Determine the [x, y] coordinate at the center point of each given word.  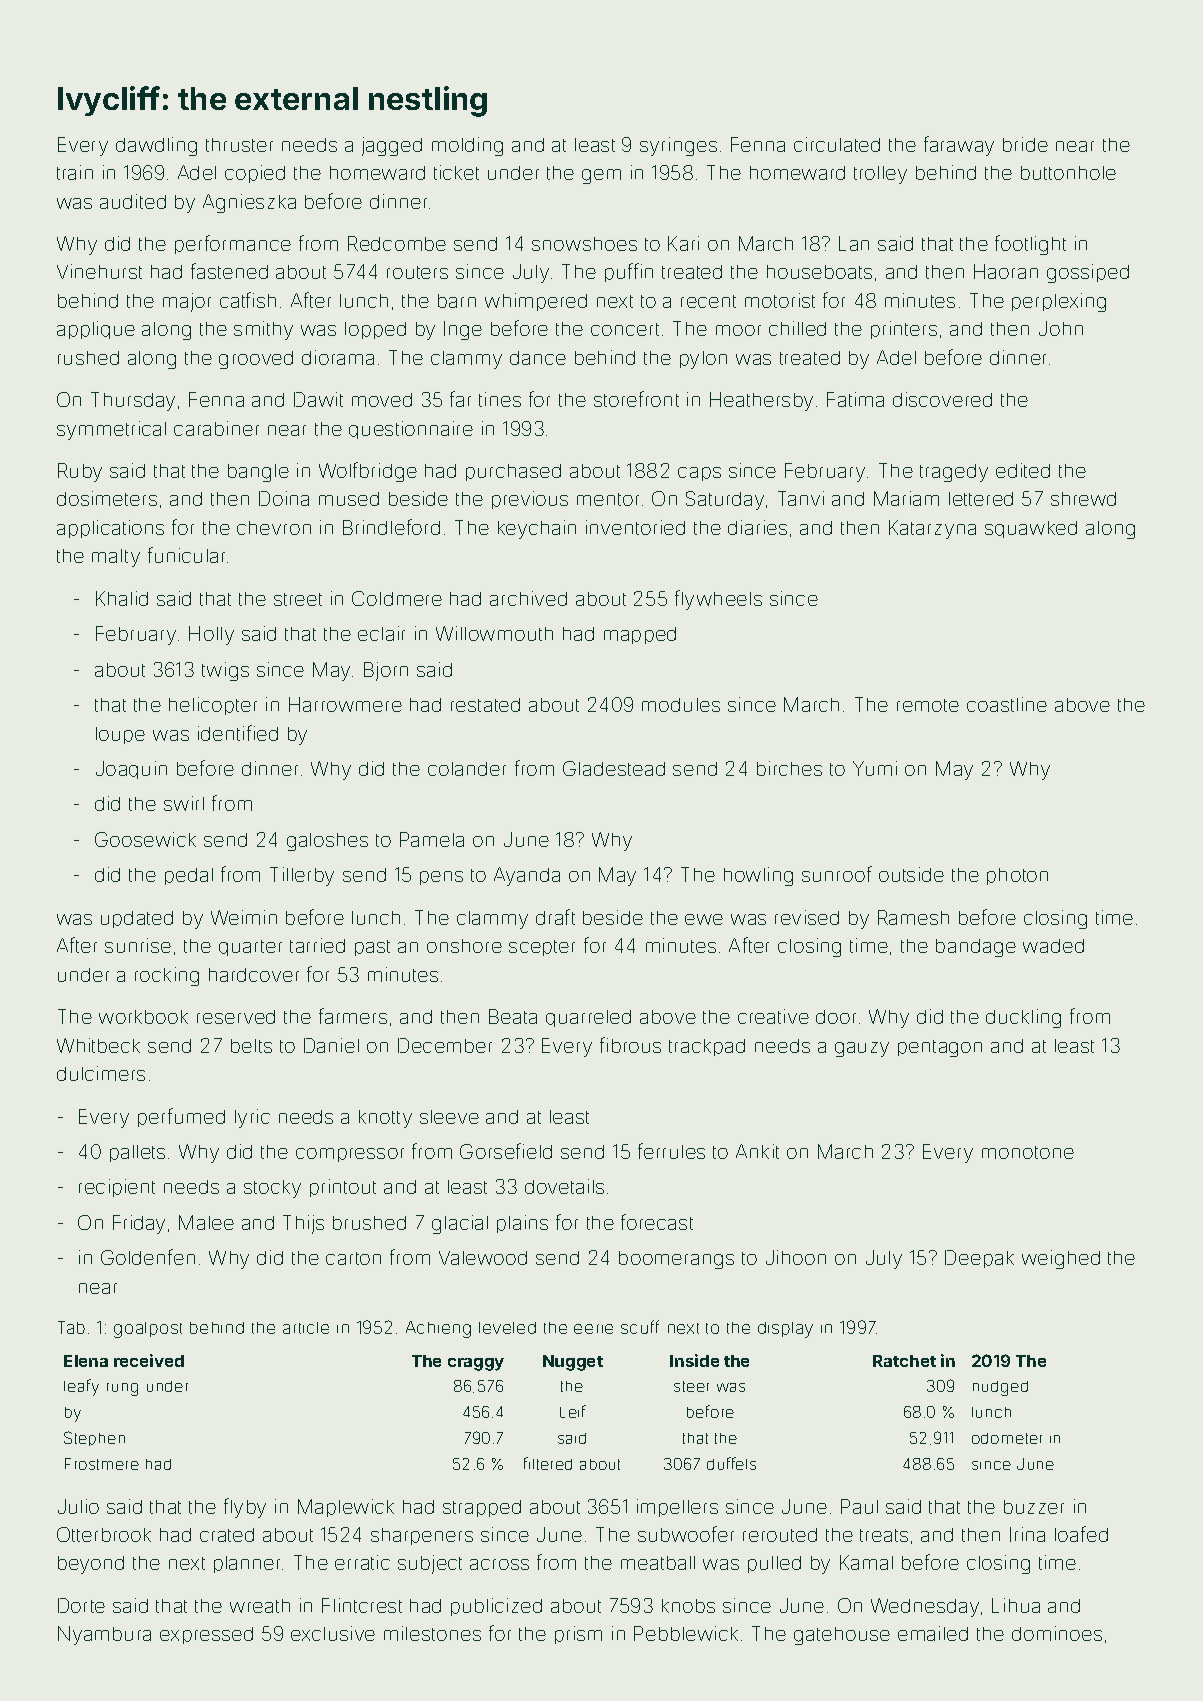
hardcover [254, 975]
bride [1025, 144]
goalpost [148, 1330]
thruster [239, 145]
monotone [1028, 1152]
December [445, 1045]
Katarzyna [932, 529]
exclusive [333, 1633]
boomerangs [676, 1260]
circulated [837, 144]
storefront [636, 399]
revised [807, 917]
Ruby [80, 472]
